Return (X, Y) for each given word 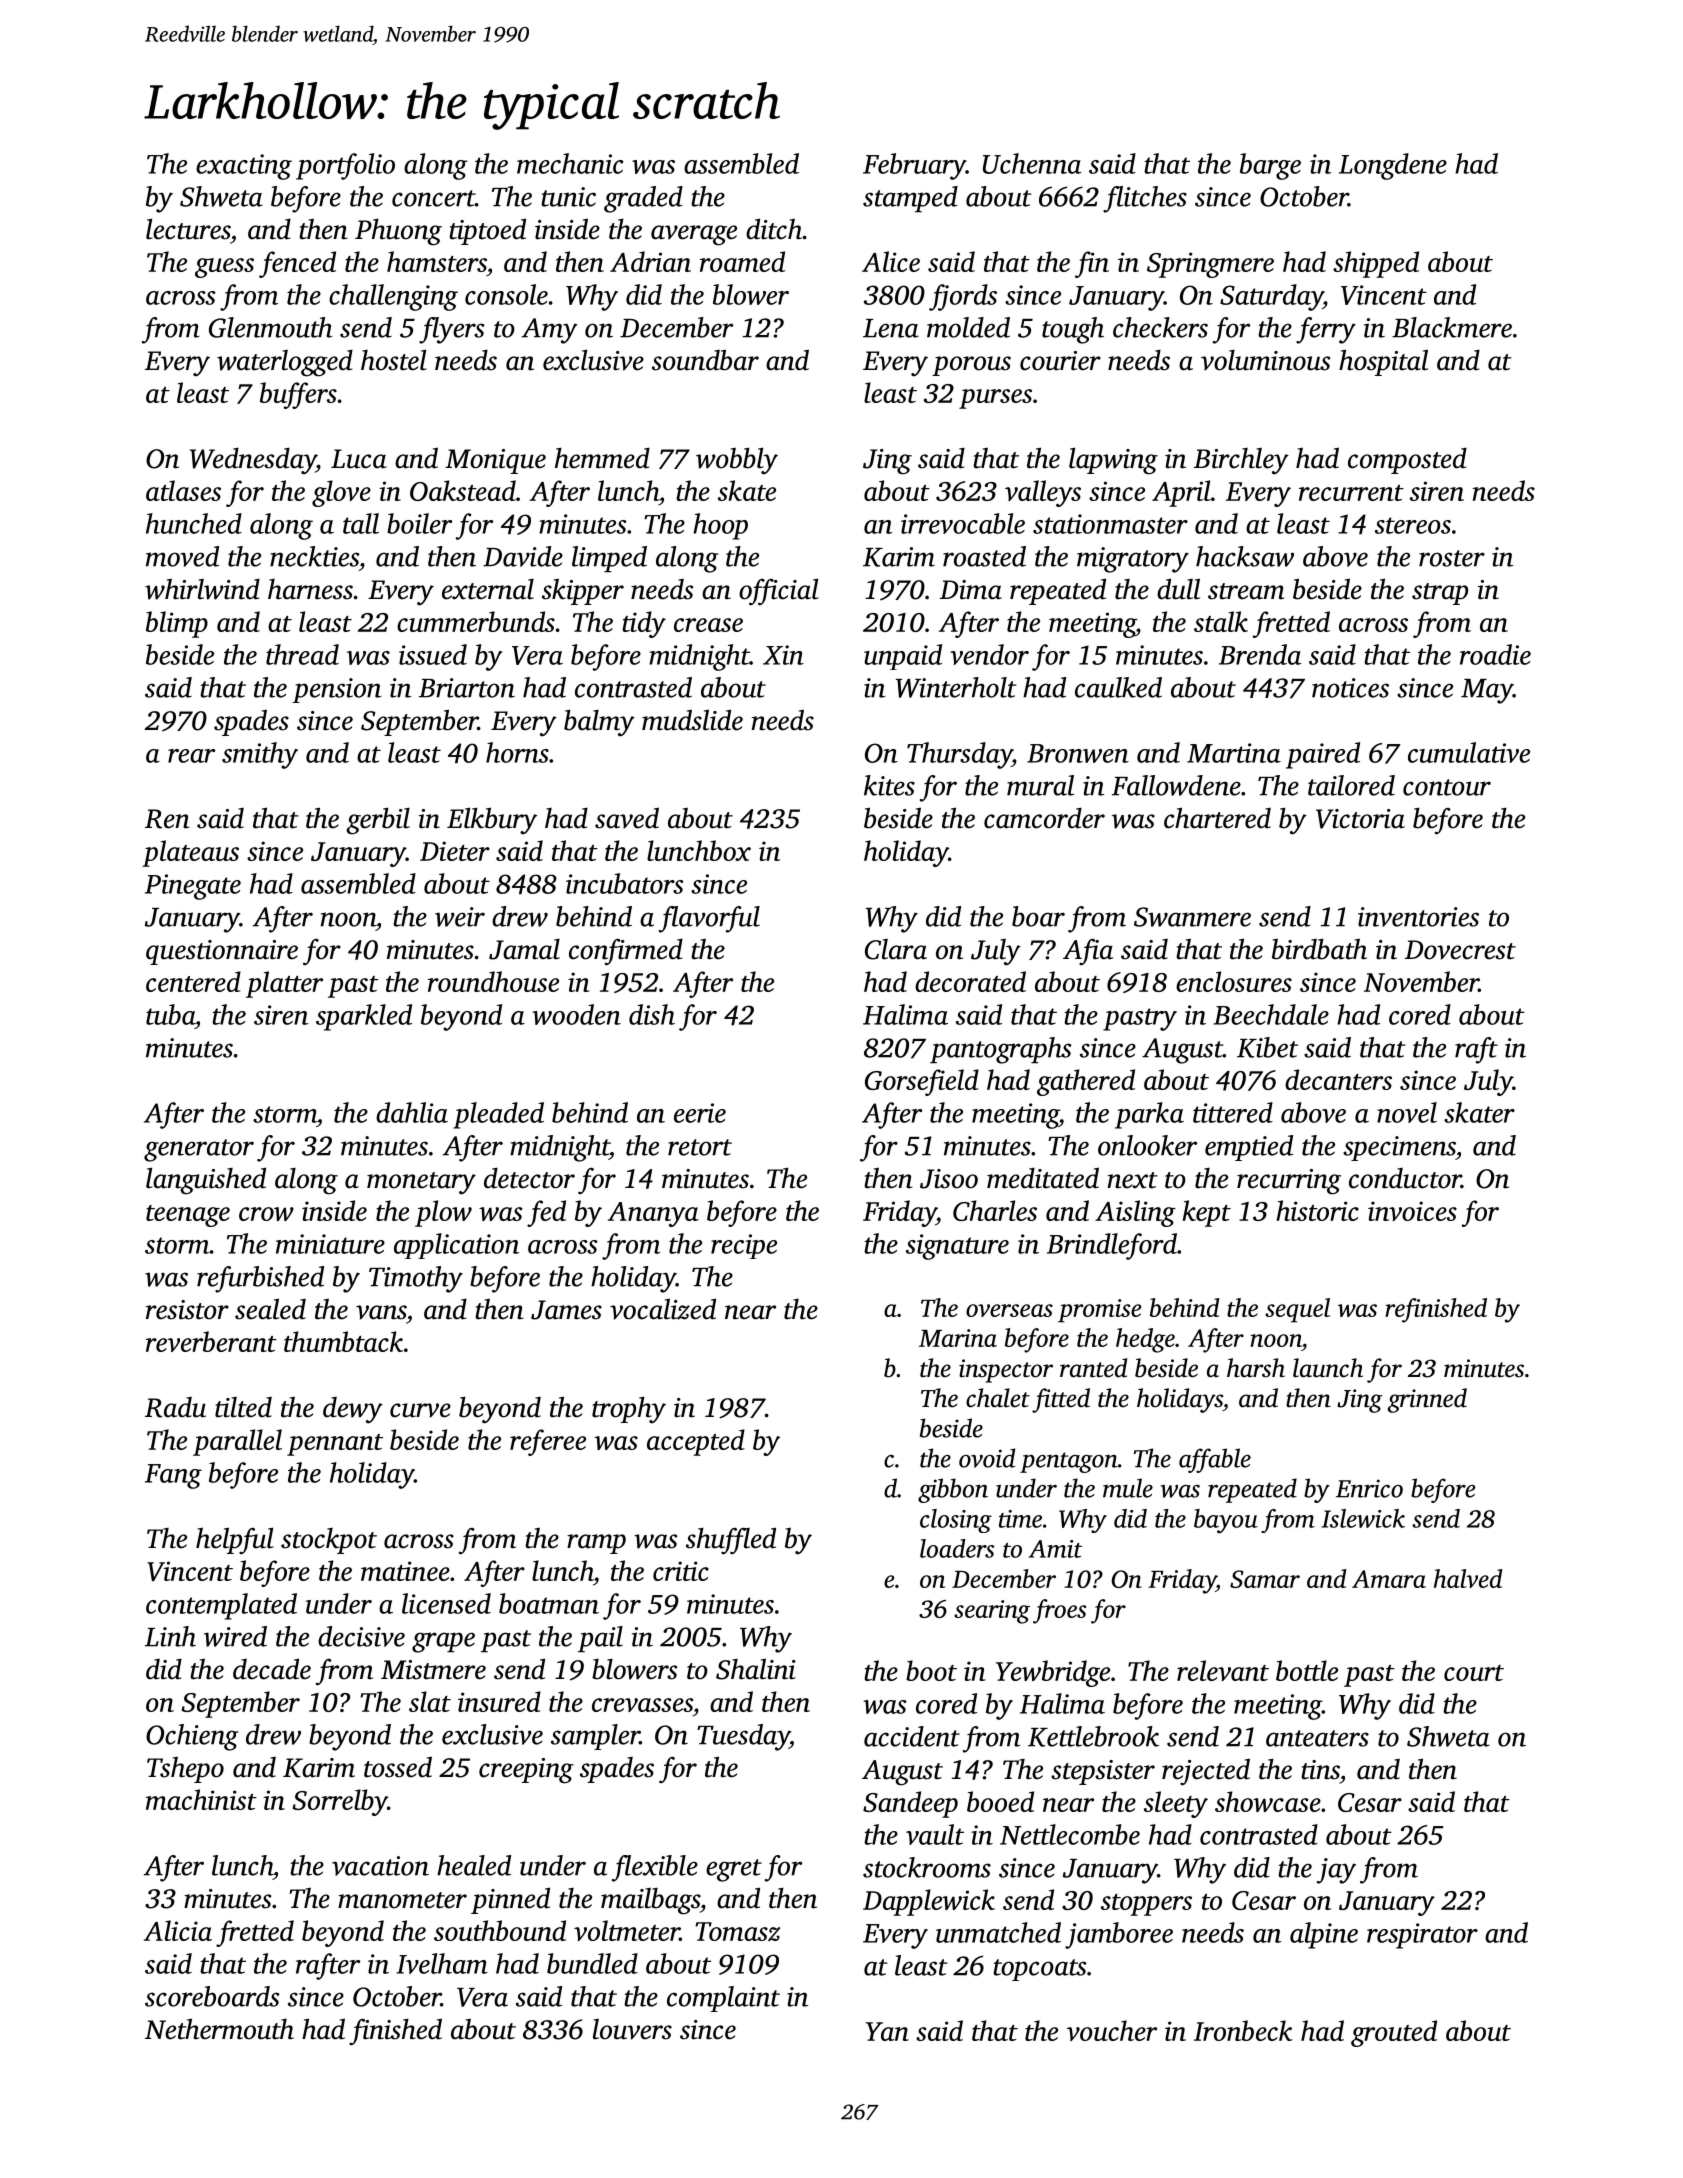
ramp (596, 1544)
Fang (173, 1476)
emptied (1249, 1148)
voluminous (1265, 360)
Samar (1265, 1579)
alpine (1324, 1935)
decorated (970, 981)
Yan (887, 2031)
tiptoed (487, 231)
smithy (260, 755)
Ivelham (442, 1963)
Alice (891, 261)
